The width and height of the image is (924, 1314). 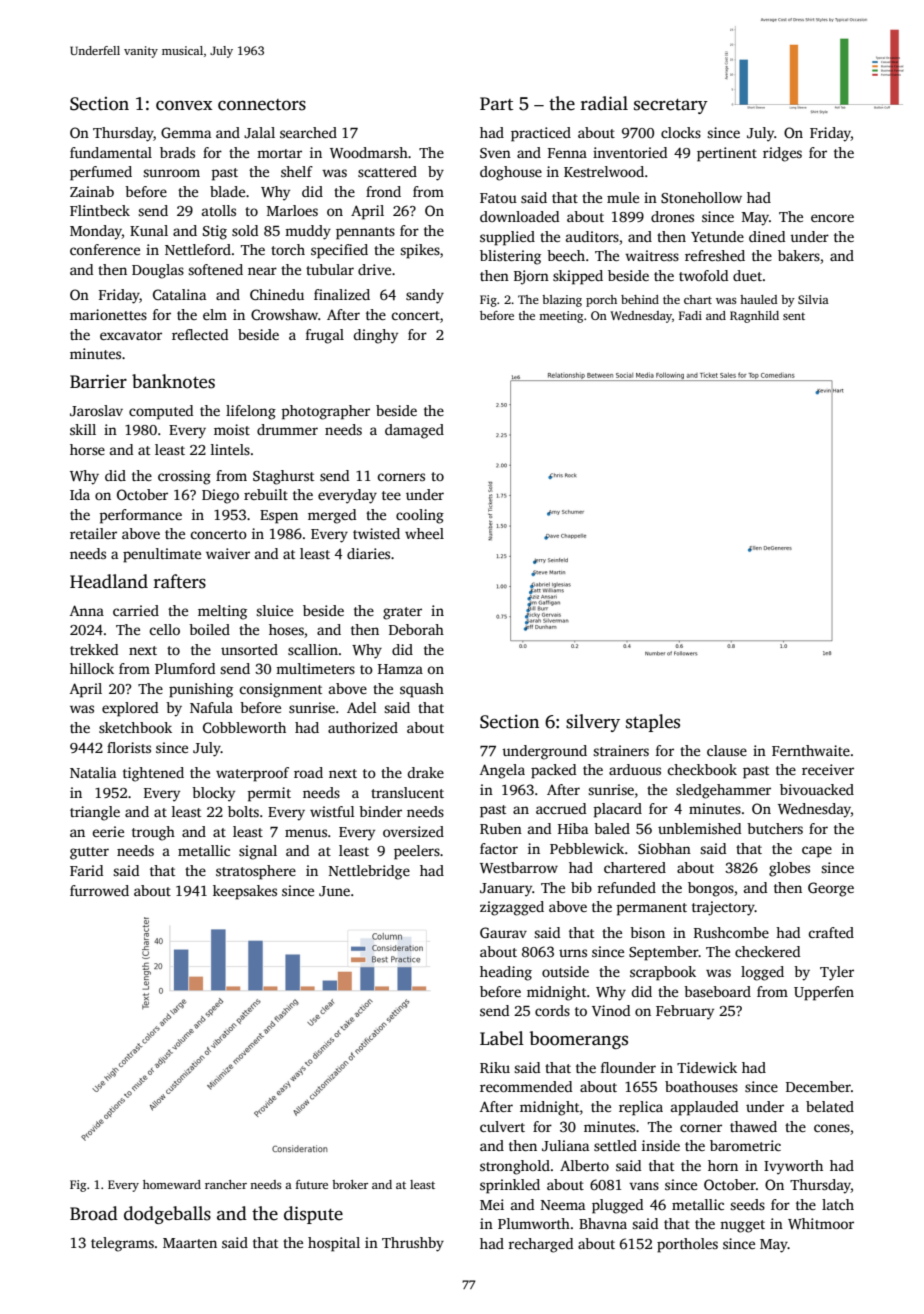 What do you see at coordinates (369, 152) in the image?
I see `Woodmarsh` at bounding box center [369, 152].
